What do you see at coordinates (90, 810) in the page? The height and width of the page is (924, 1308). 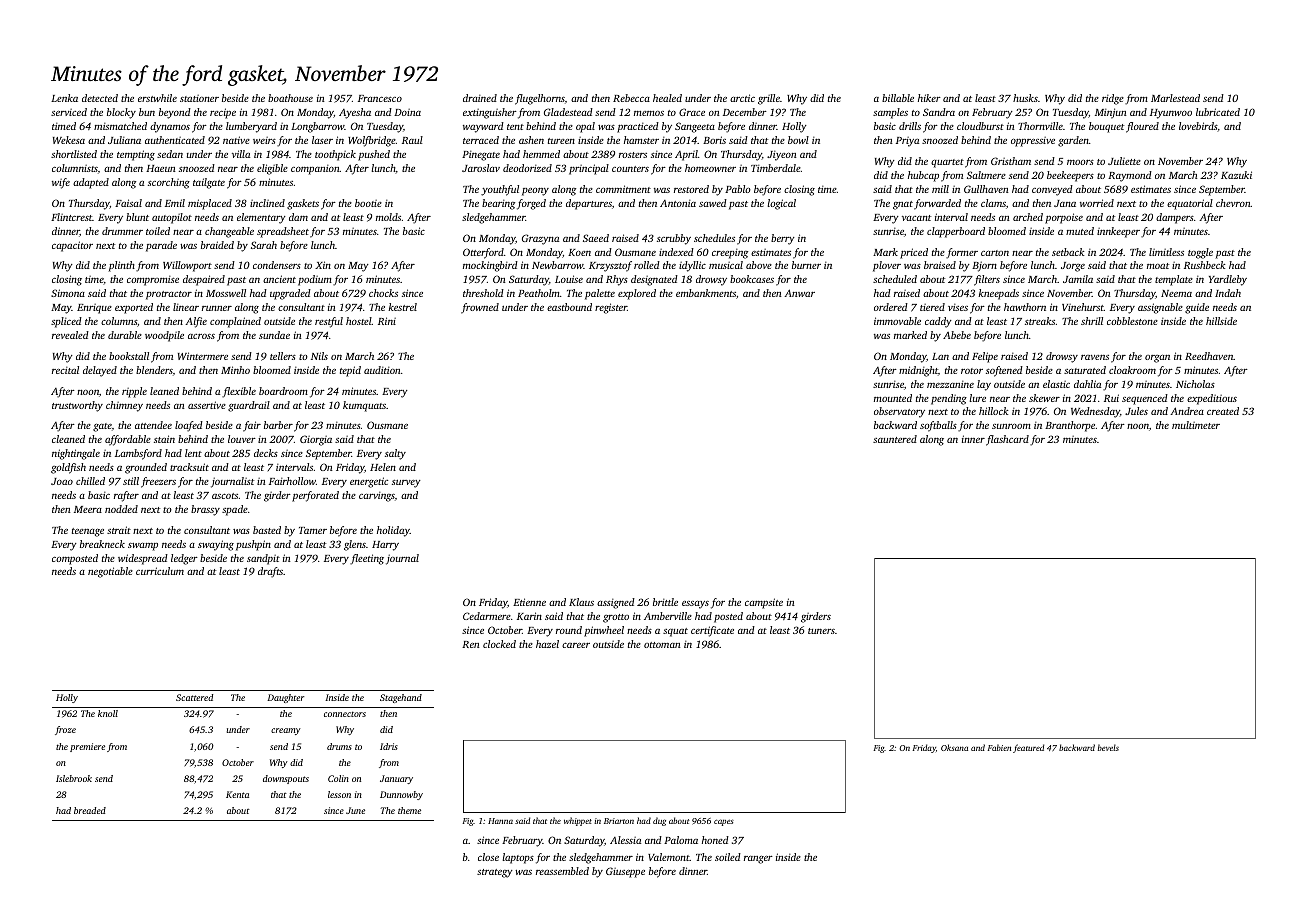 I see `breaded` at bounding box center [90, 810].
